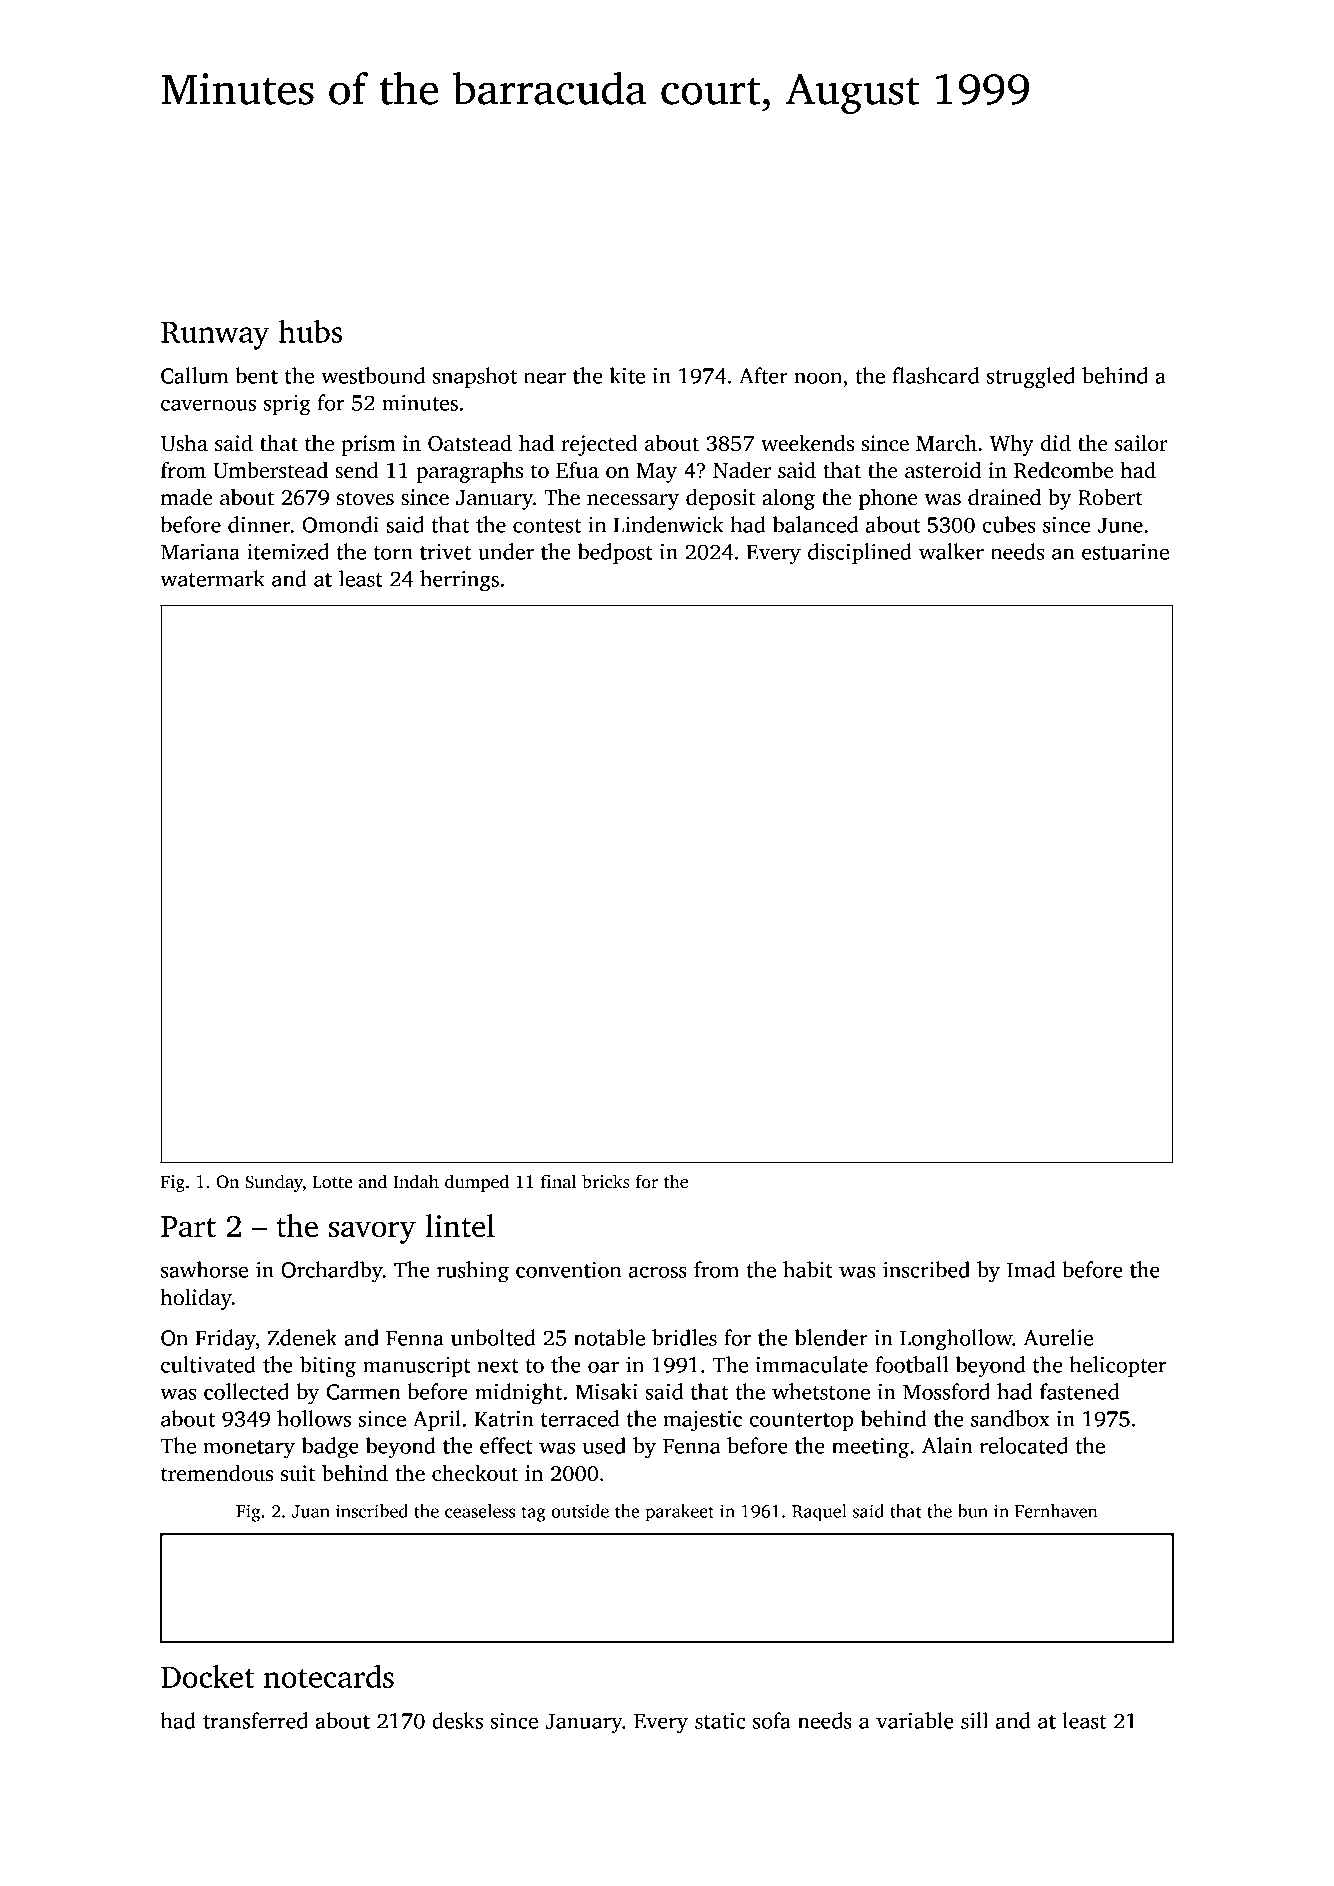 The height and width of the document is (1886, 1334). I want to click on helicopter, so click(1118, 1367).
